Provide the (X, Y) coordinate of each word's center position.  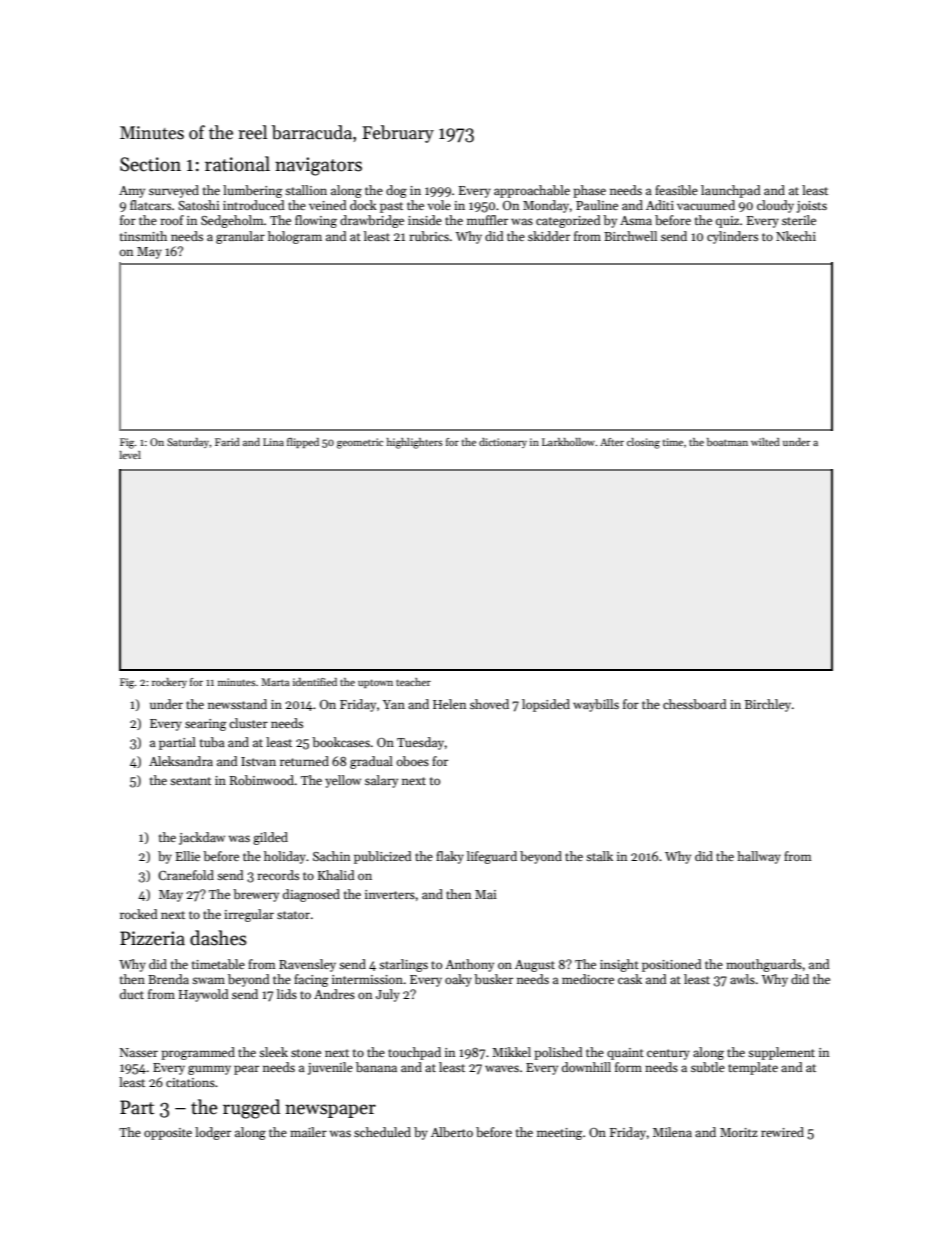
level (130, 455)
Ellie (188, 856)
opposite (168, 1134)
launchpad (731, 191)
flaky (450, 857)
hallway (759, 857)
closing (643, 443)
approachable (532, 191)
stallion (306, 190)
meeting (560, 1134)
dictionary (503, 443)
